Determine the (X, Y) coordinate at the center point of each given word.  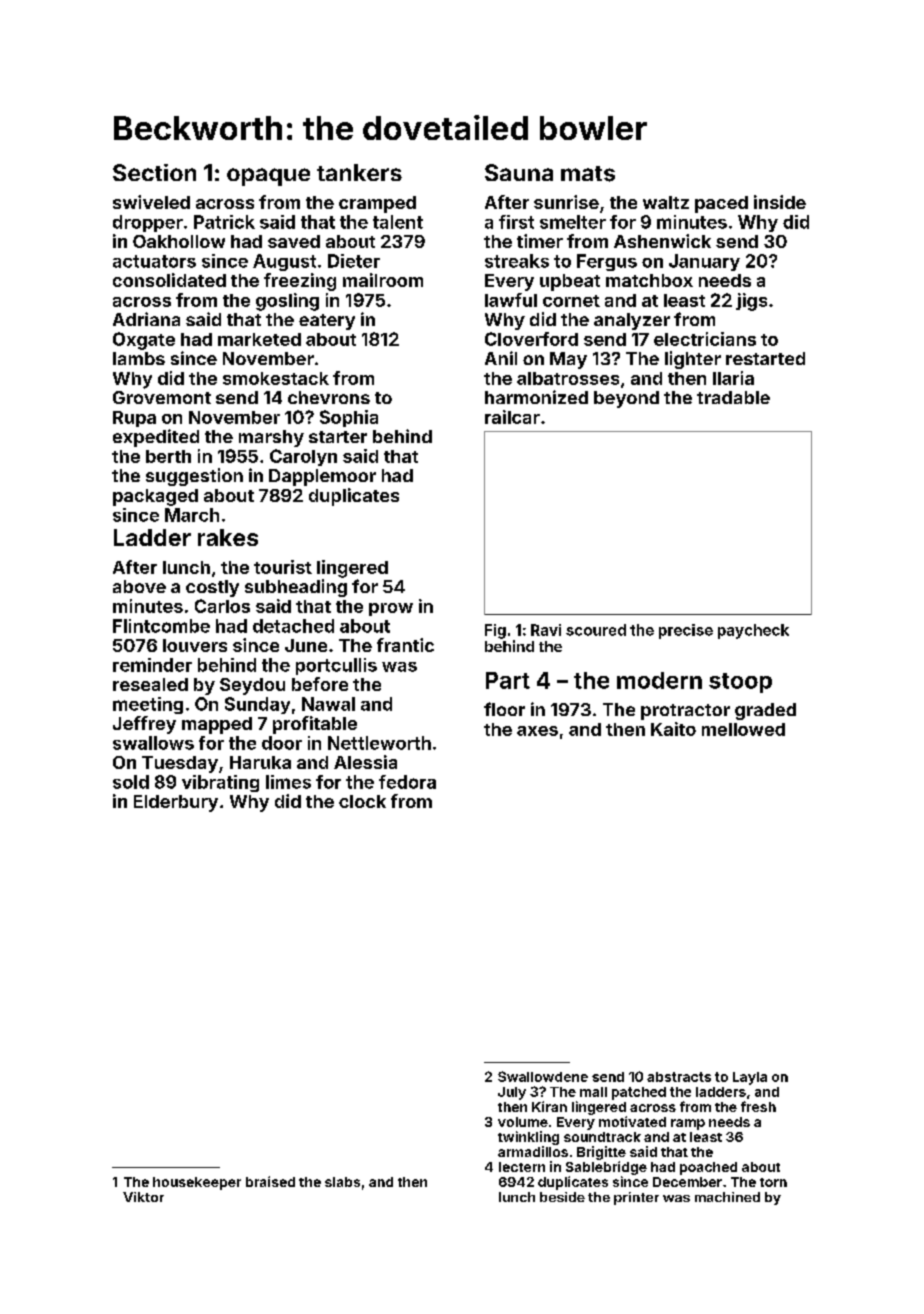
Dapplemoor (322, 477)
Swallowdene (543, 1076)
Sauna (519, 172)
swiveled (151, 202)
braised (270, 1181)
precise (686, 631)
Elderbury (176, 803)
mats (588, 174)
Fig (495, 631)
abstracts (679, 1077)
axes (537, 731)
